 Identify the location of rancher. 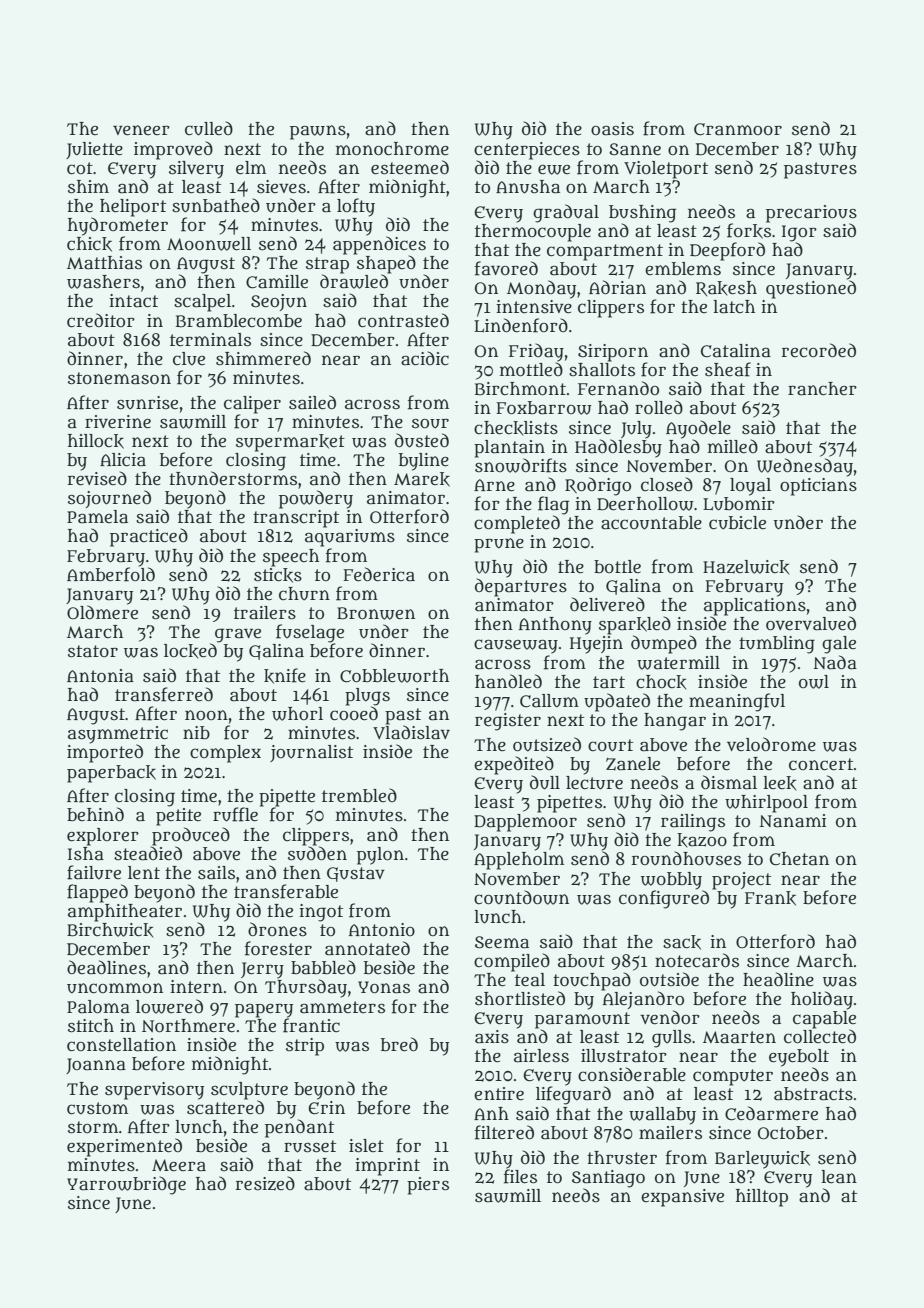
(822, 389).
